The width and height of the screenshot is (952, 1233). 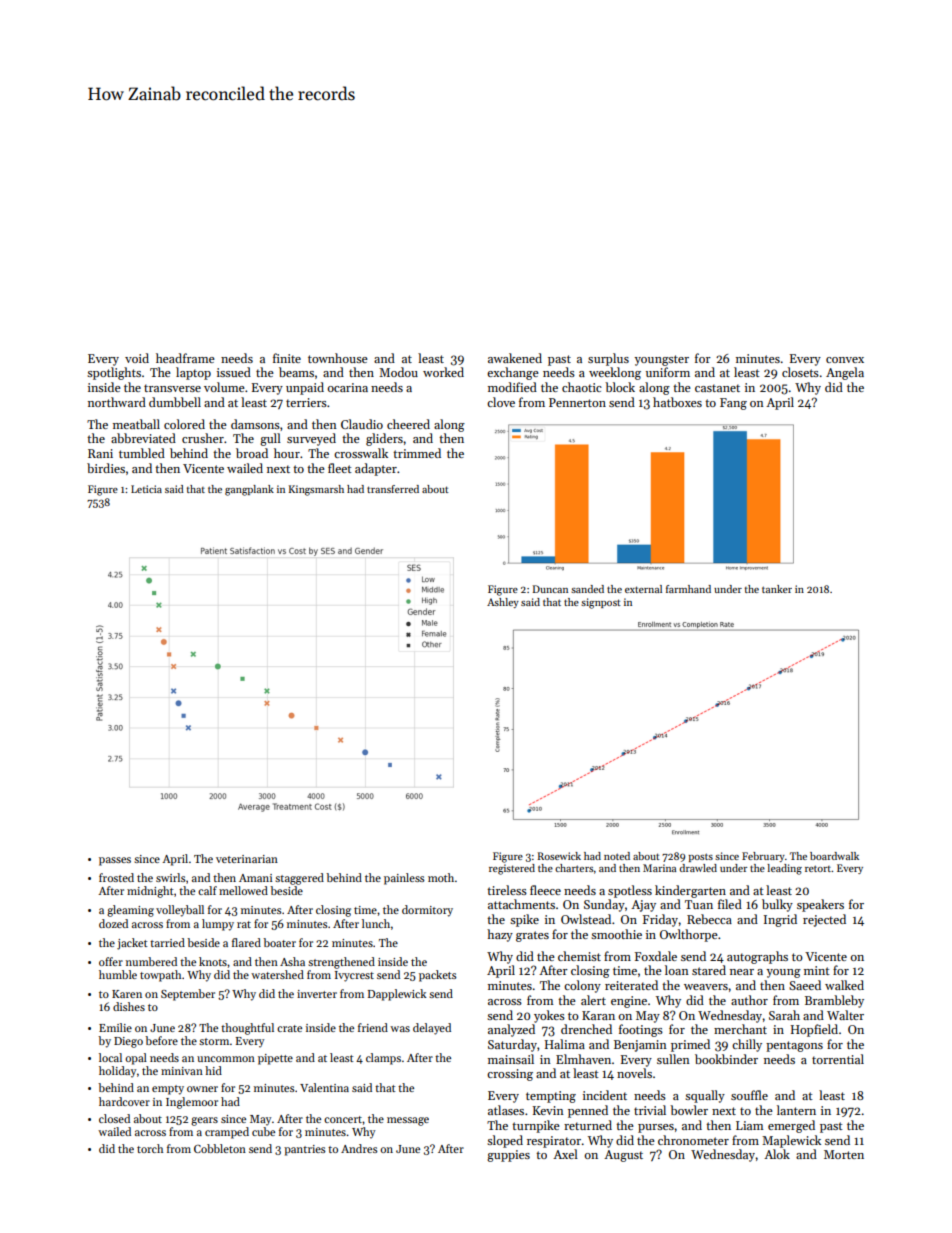 I want to click on closed, so click(x=114, y=1118).
